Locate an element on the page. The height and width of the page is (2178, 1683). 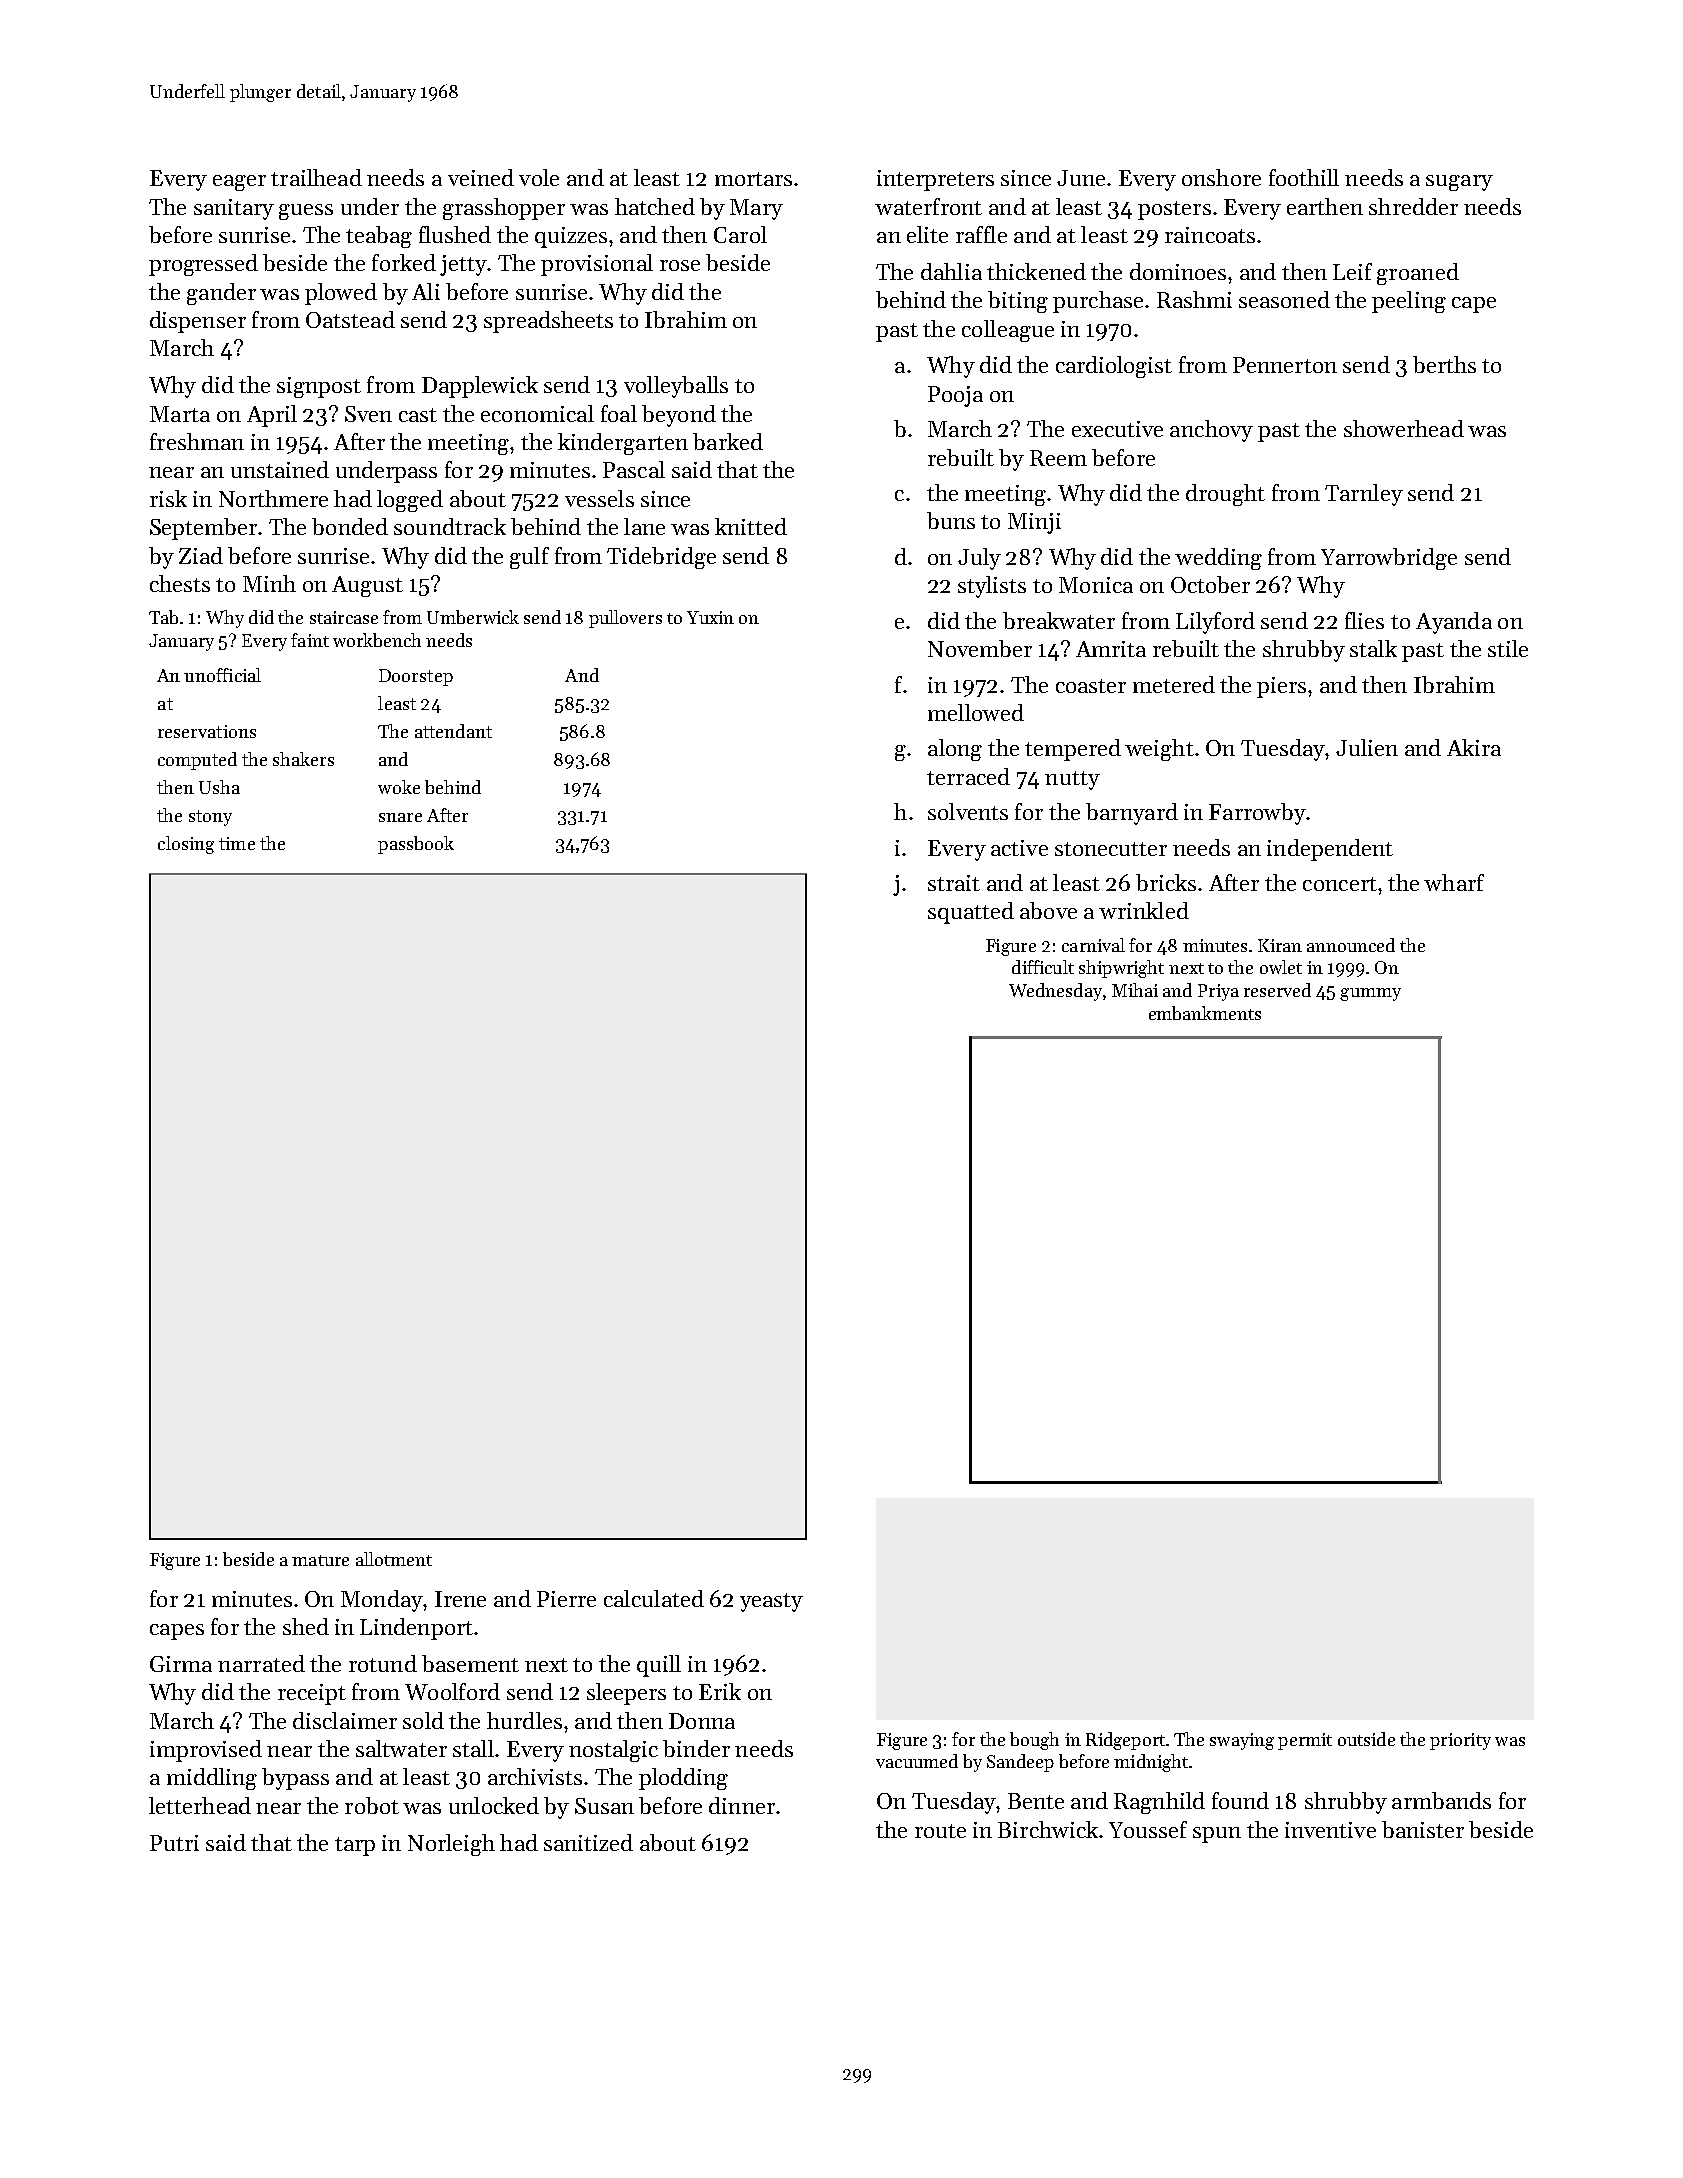
active is located at coordinates (1019, 848).
